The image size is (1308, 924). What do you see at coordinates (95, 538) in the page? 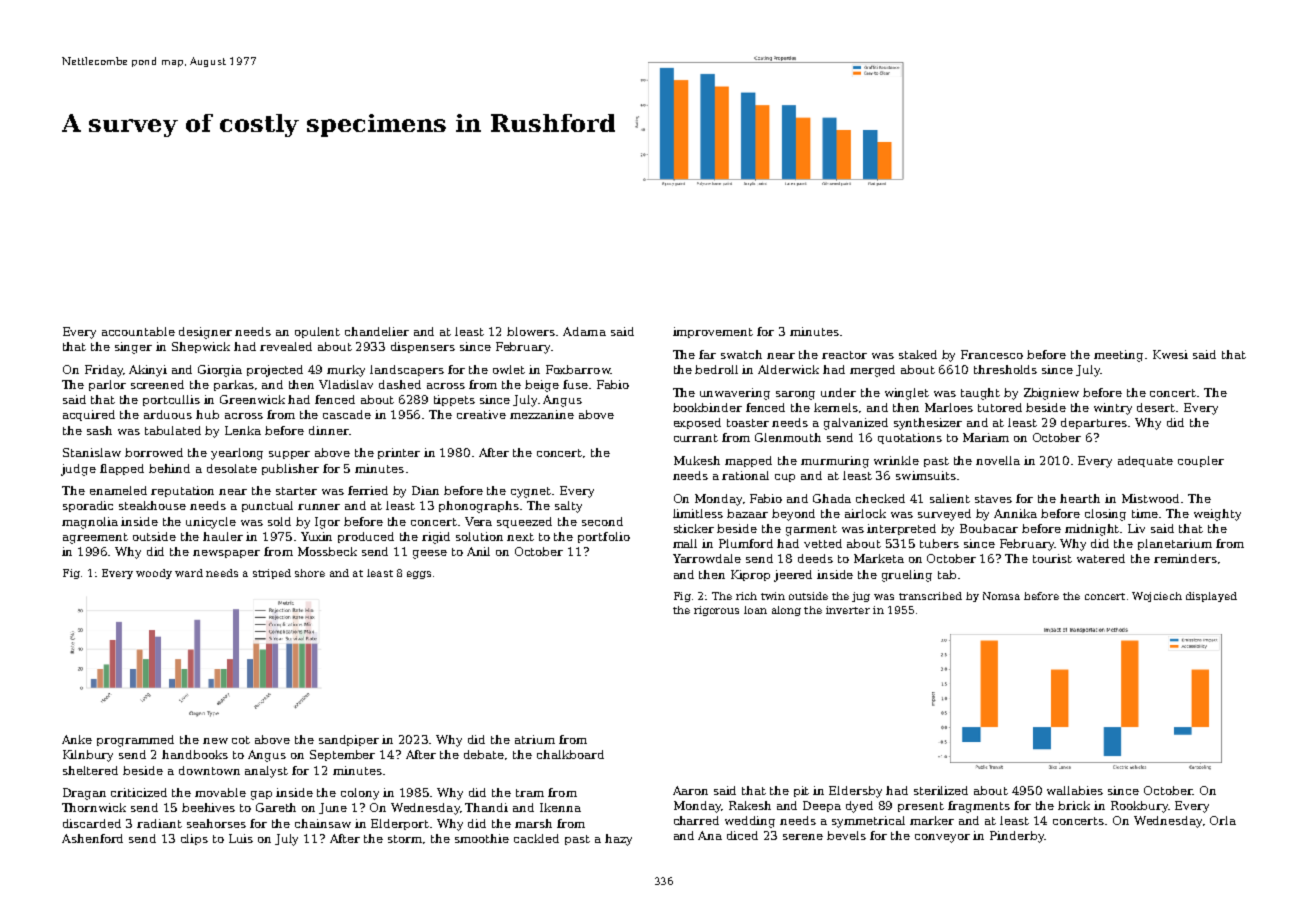
I see `agreement` at bounding box center [95, 538].
